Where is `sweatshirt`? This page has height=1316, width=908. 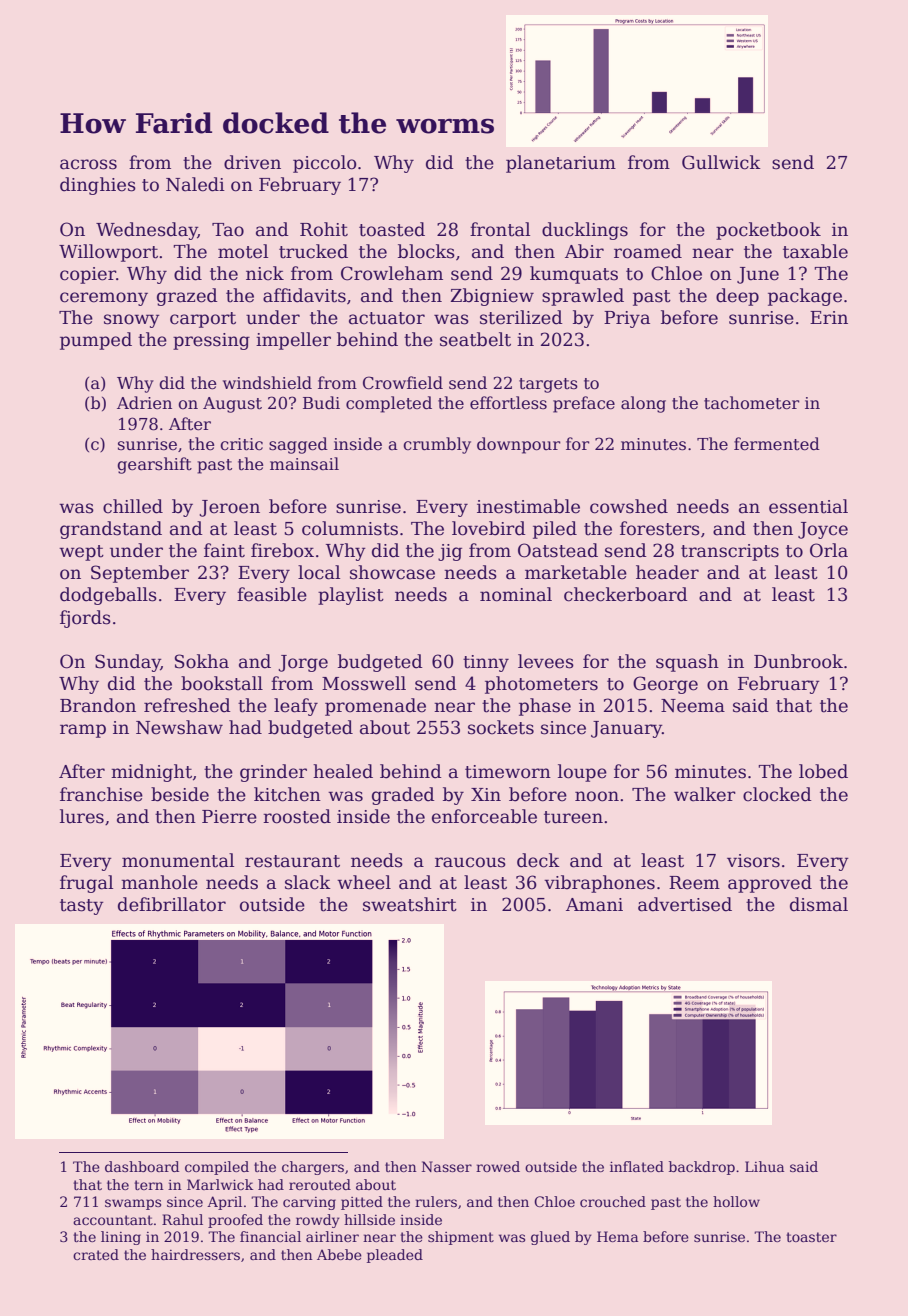 sweatshirt is located at coordinates (410, 904).
